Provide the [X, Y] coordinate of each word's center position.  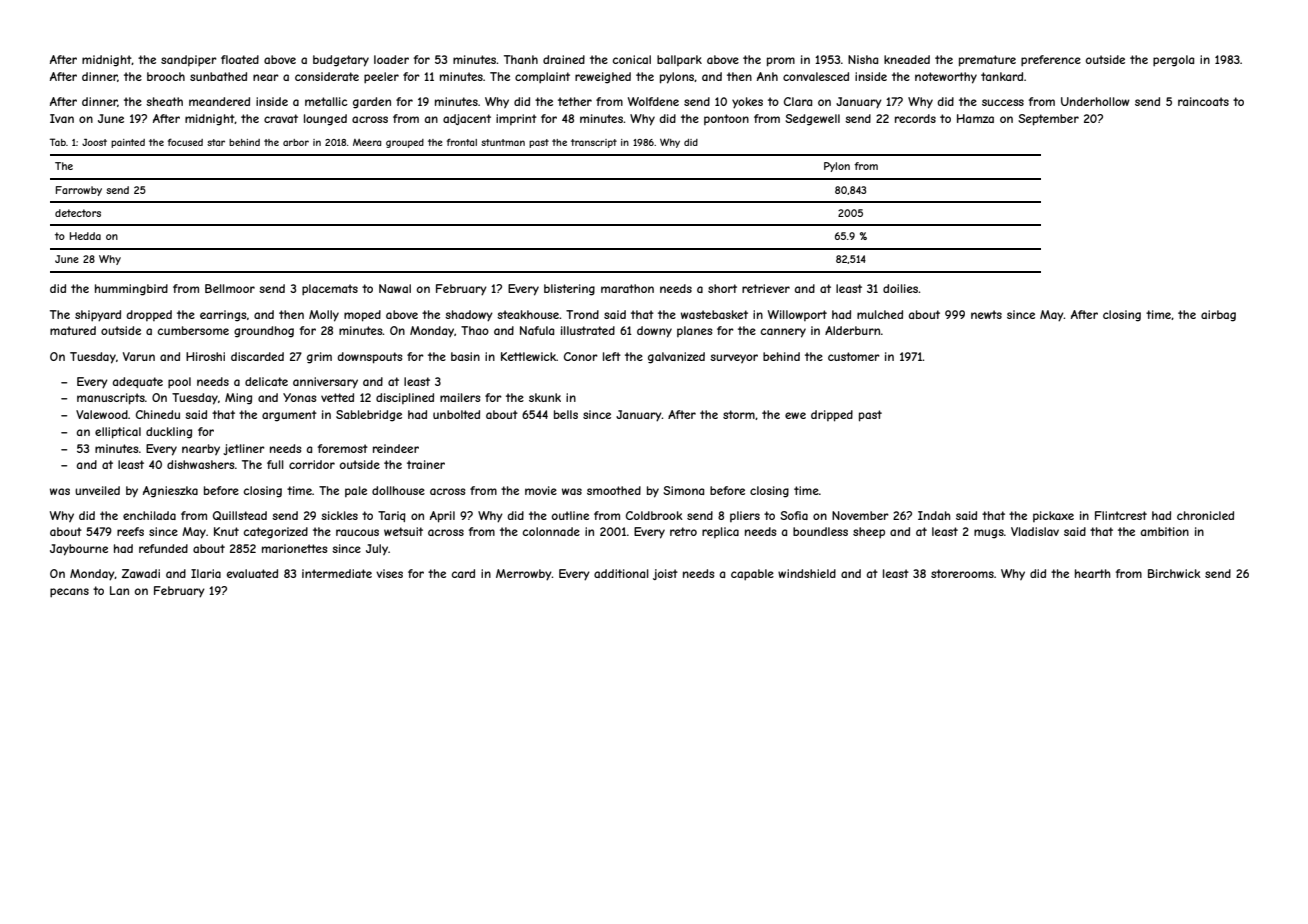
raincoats [1203, 101]
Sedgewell [812, 120]
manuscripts [111, 399]
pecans [69, 592]
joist [665, 574]
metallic [326, 101]
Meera [367, 142]
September [1048, 120]
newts [986, 314]
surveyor [734, 358]
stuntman [503, 142]
